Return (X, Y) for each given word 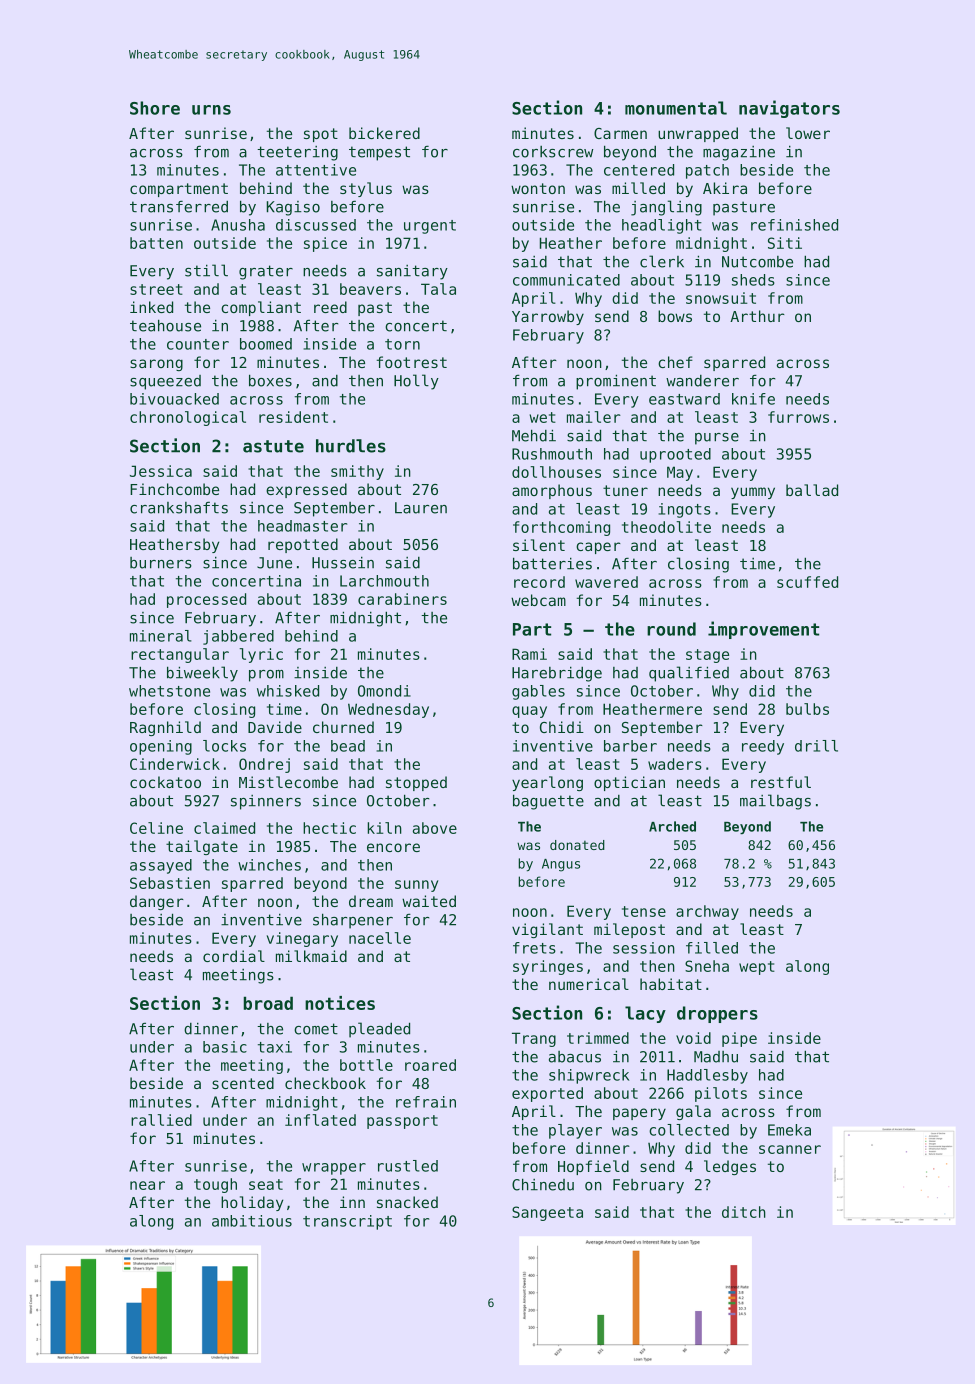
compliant (261, 308)
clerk (662, 261)
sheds (753, 280)
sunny (416, 886)
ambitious (252, 1221)
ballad (812, 490)
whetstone (169, 691)
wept (757, 968)
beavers (370, 289)
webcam (538, 600)
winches (269, 865)
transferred (179, 207)
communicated (566, 280)
